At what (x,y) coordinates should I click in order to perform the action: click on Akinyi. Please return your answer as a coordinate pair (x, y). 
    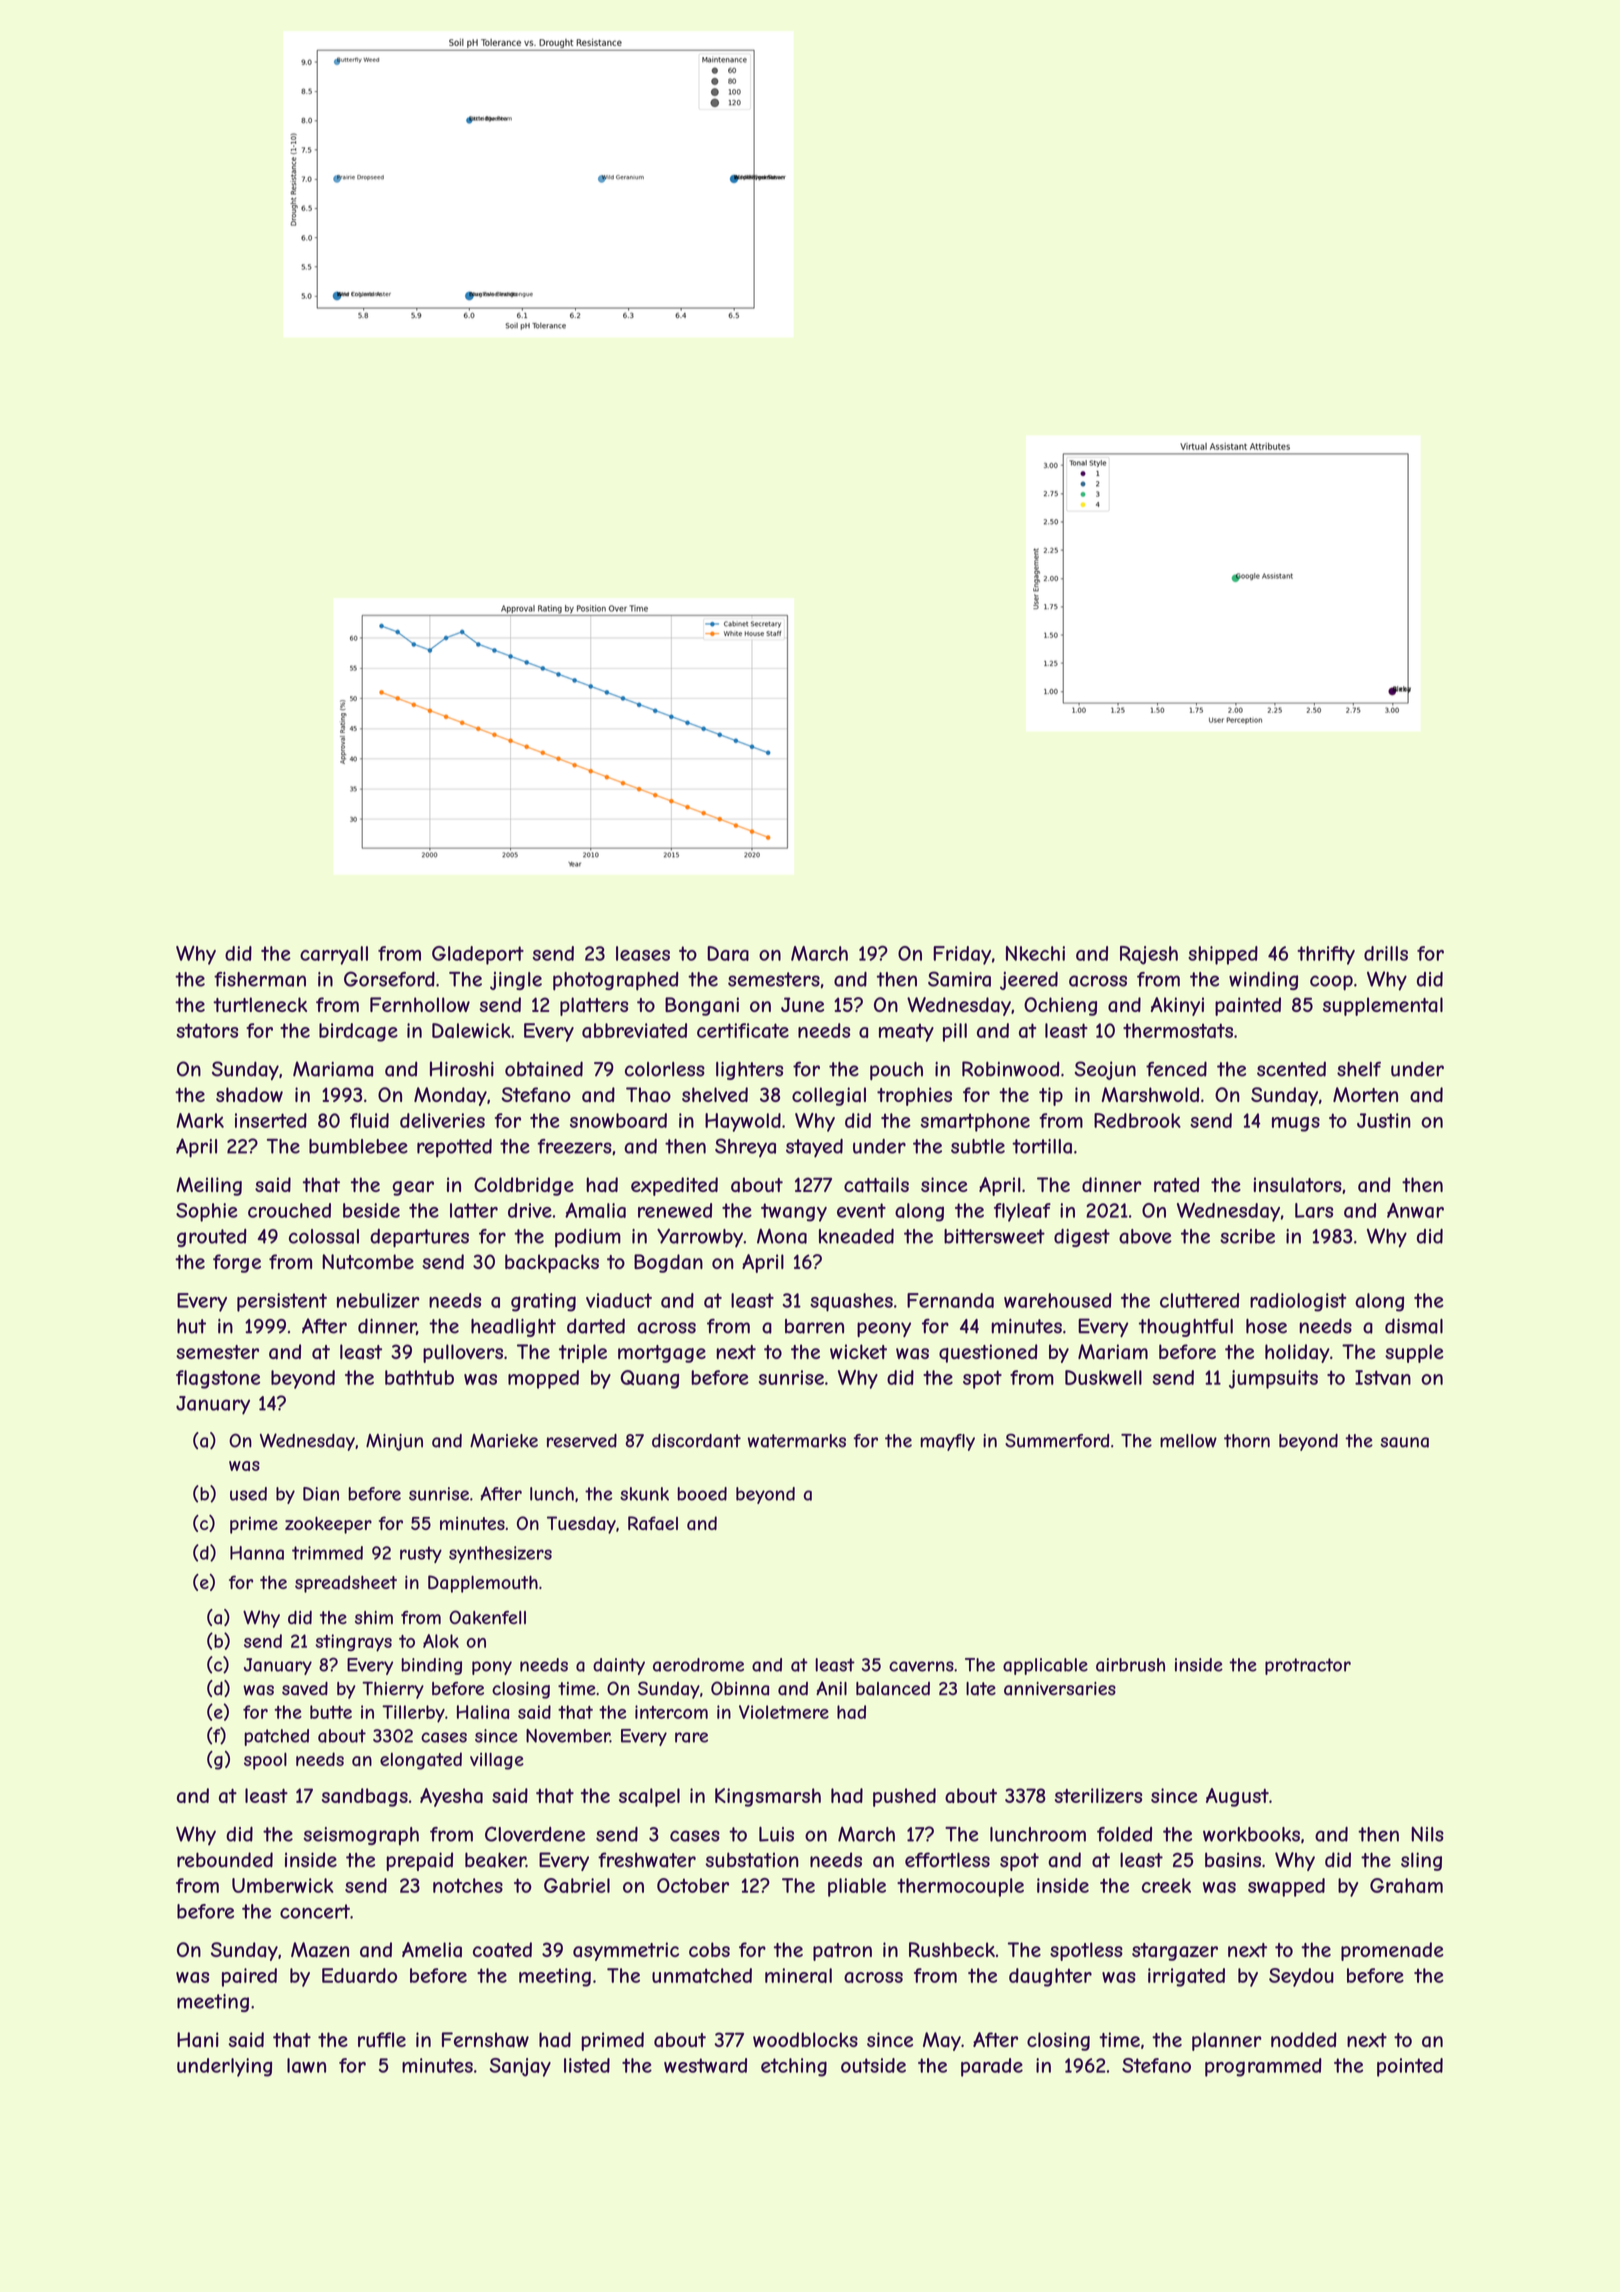
    Looking at the image, I should click on (1177, 1006).
